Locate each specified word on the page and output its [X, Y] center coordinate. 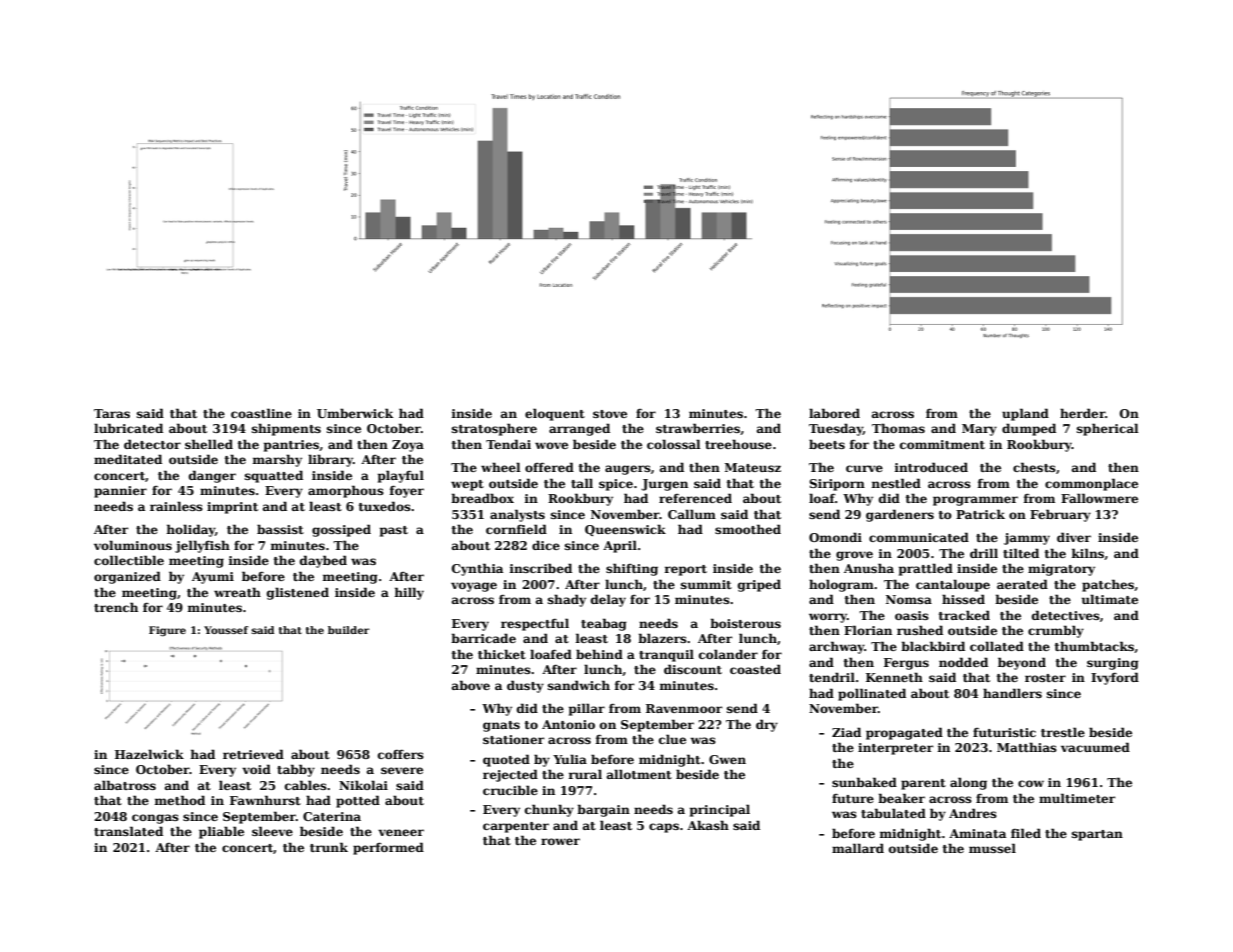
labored [834, 413]
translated [128, 831]
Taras [112, 413]
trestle [1063, 732]
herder [1082, 413]
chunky [549, 810]
